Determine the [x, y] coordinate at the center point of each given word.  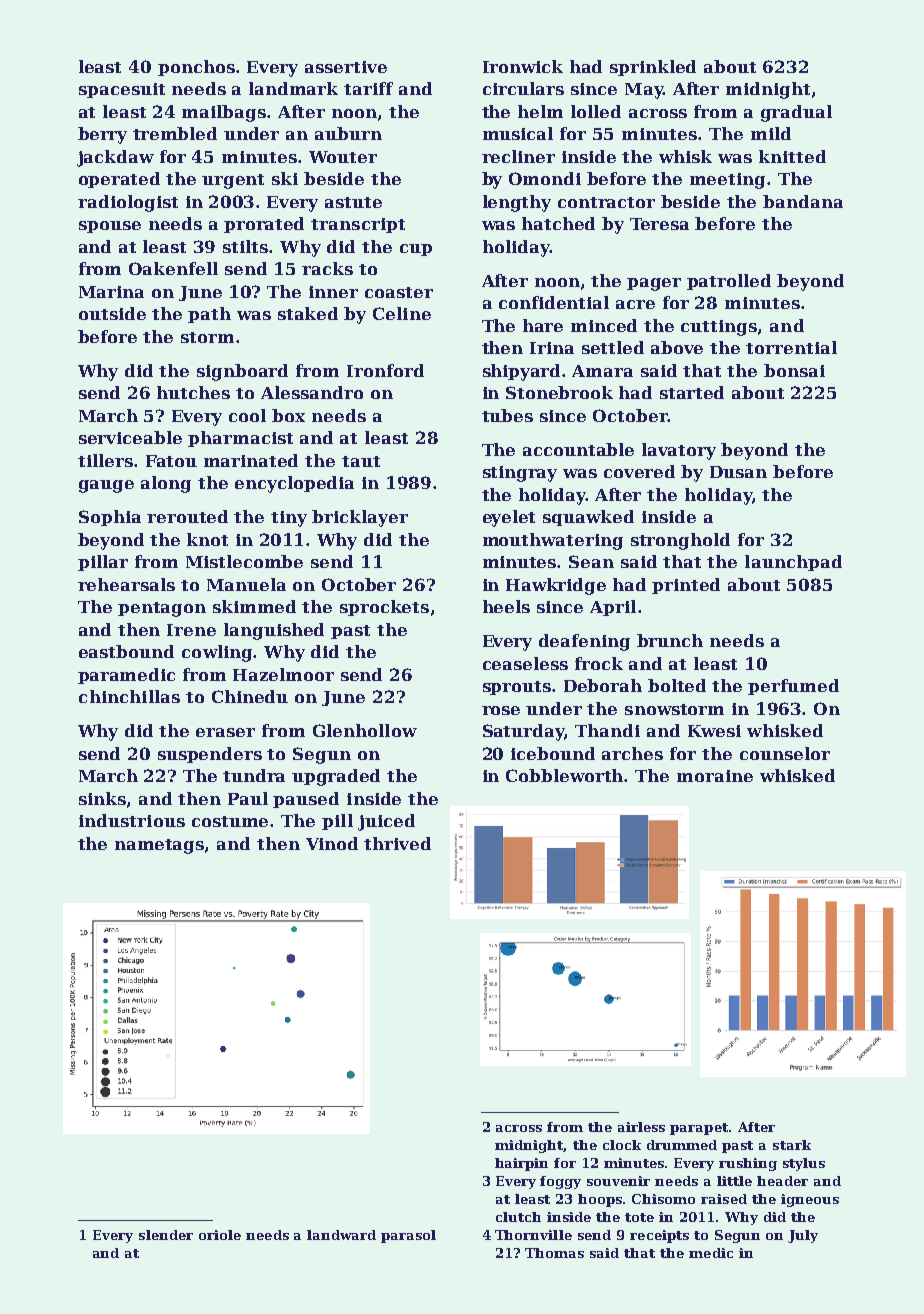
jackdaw [115, 158]
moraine [715, 776]
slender [166, 1235]
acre [635, 304]
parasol [408, 1236]
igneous [810, 1200]
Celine [402, 313]
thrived [397, 843]
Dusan [738, 472]
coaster [399, 292]
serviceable [130, 437]
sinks [102, 798]
